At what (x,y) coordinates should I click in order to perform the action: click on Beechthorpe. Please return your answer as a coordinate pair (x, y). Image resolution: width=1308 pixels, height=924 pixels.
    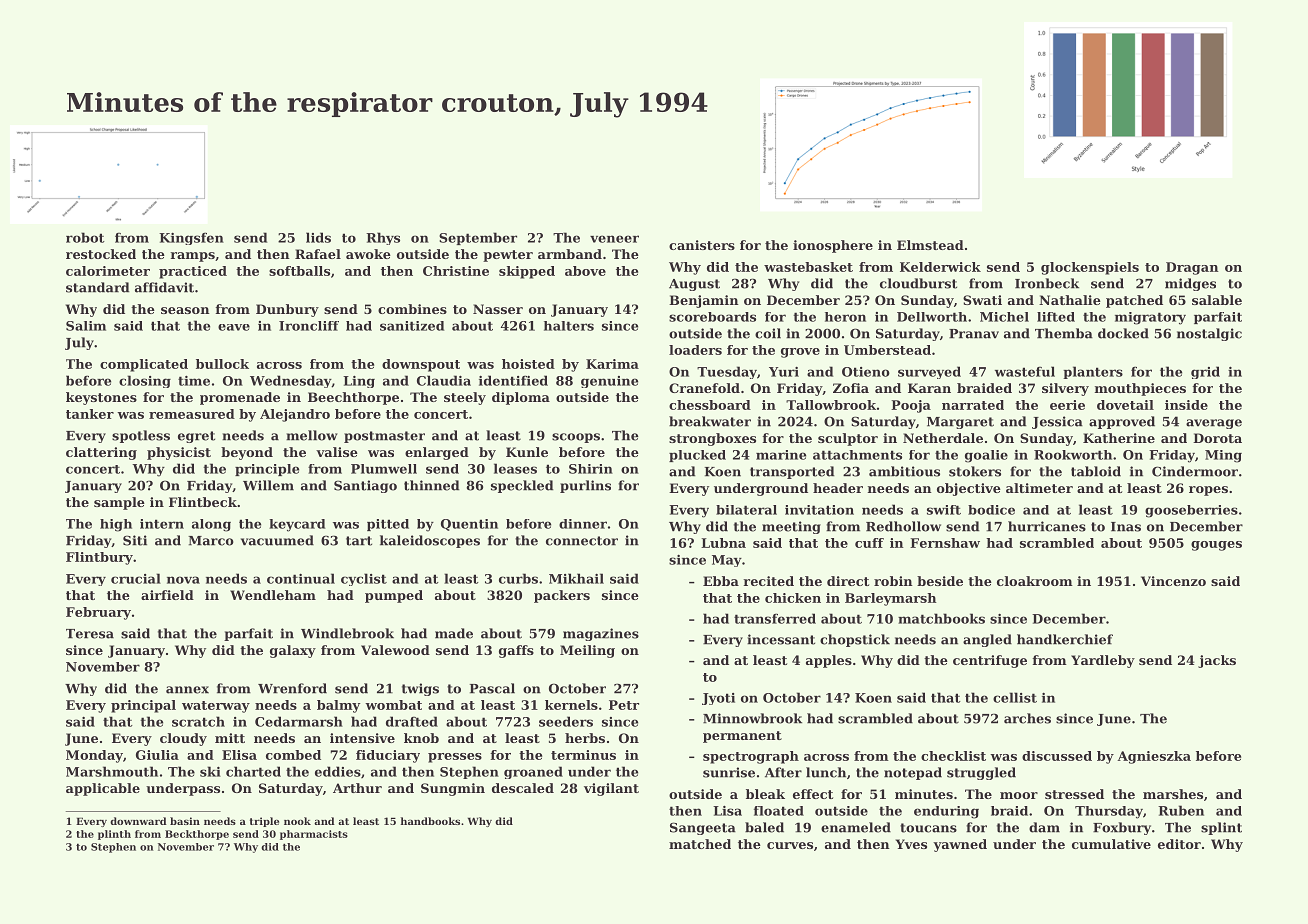
    Looking at the image, I should click on (353, 398).
